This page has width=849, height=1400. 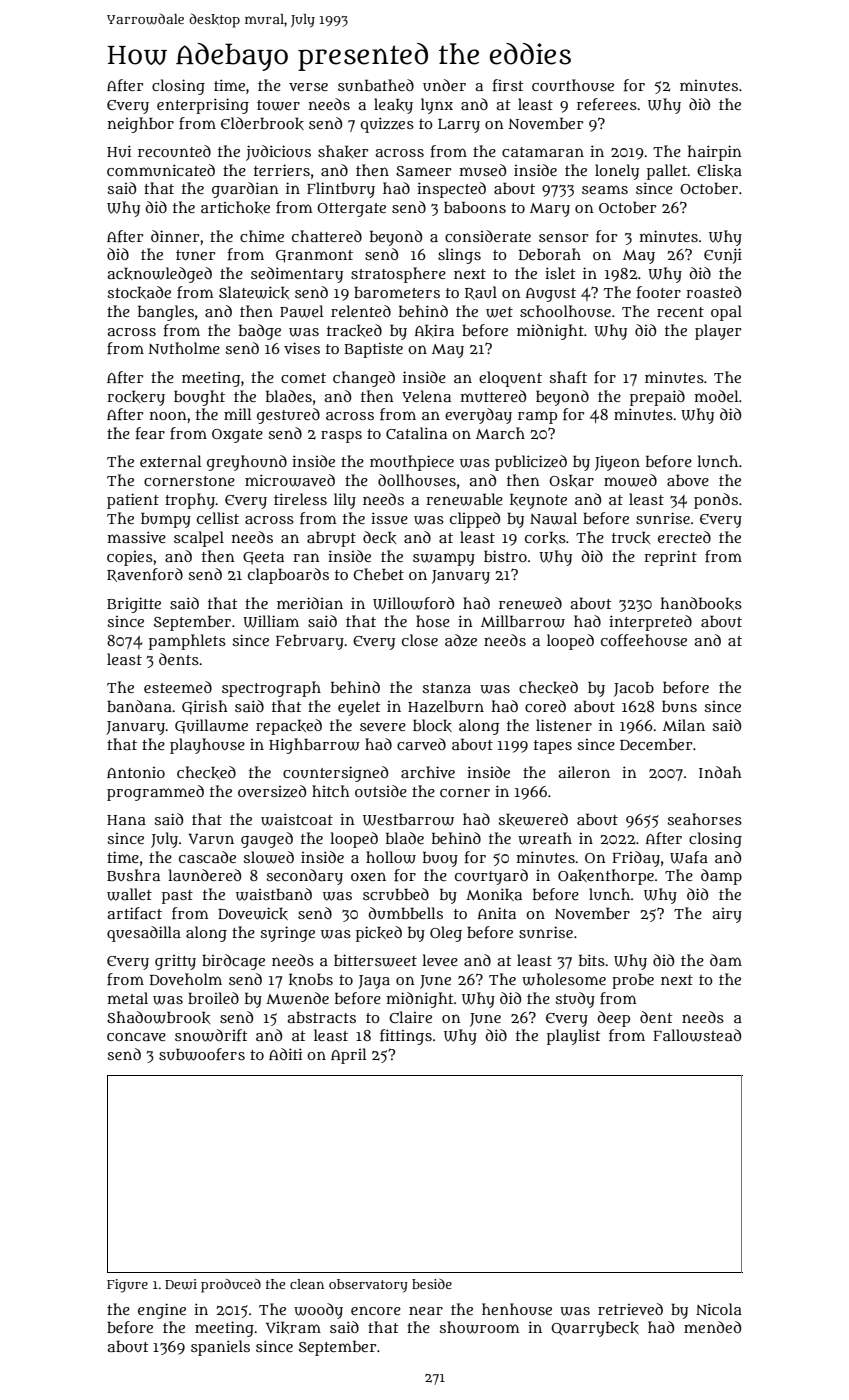 I want to click on prepaid, so click(x=657, y=398).
